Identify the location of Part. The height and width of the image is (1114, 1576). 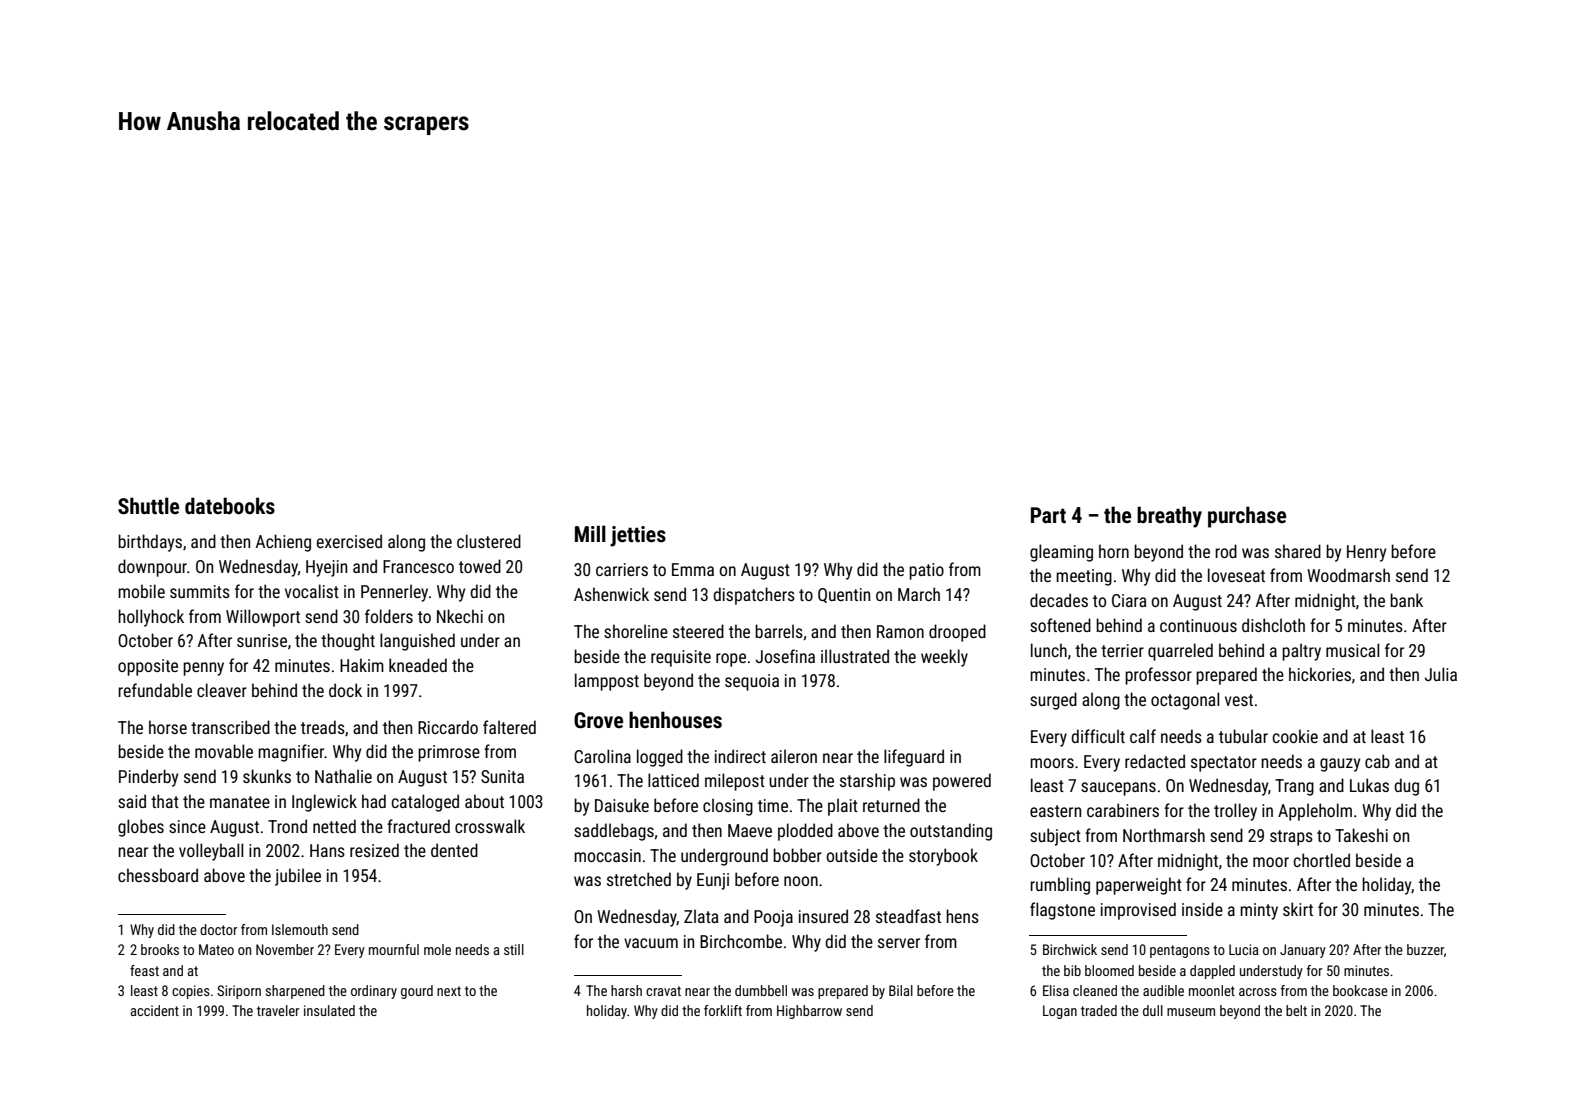
(1048, 515).
